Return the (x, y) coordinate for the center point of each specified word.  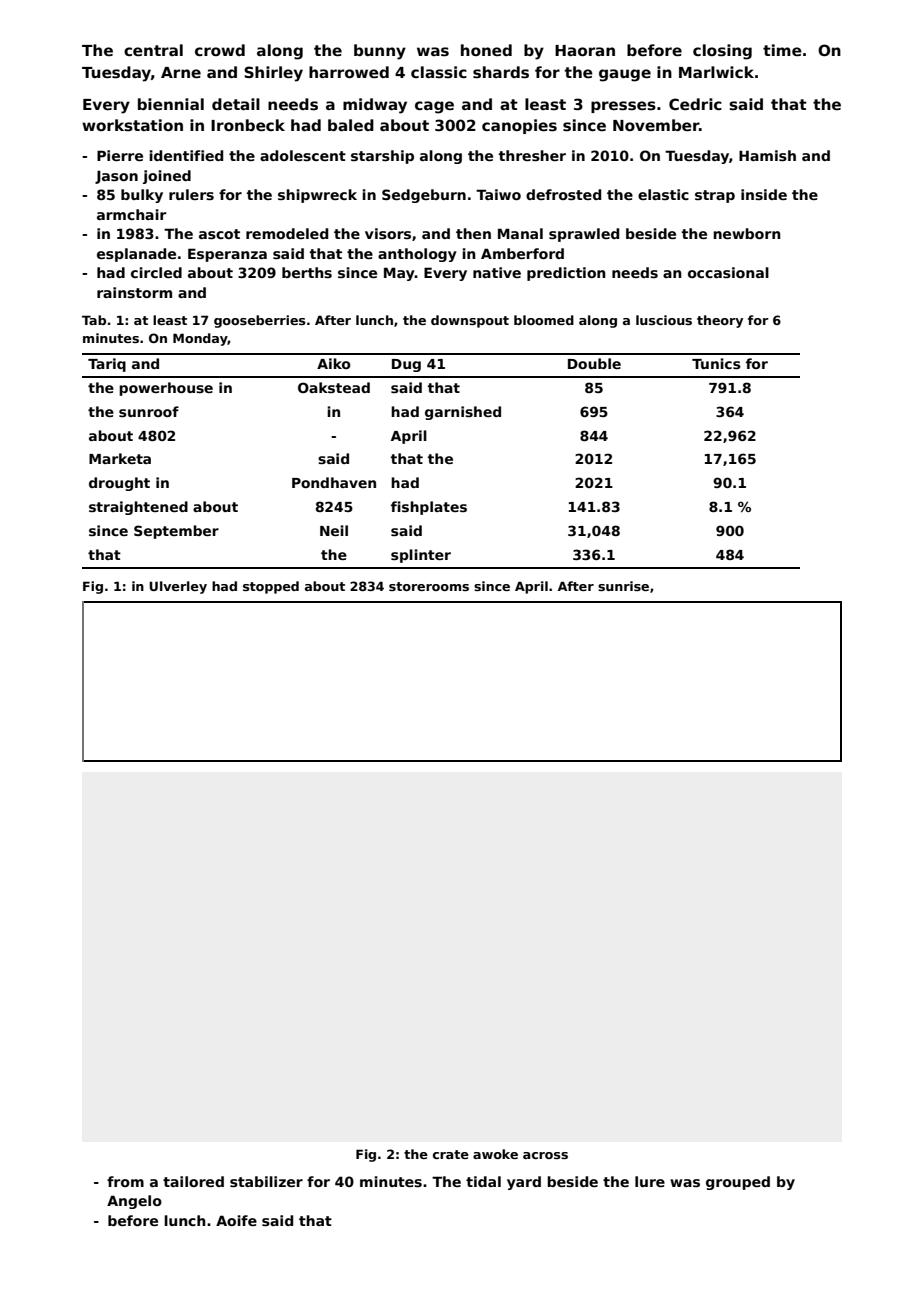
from (125, 1181)
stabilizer (266, 1181)
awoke (495, 1154)
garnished (463, 413)
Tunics (716, 363)
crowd (220, 50)
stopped (271, 587)
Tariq (107, 365)
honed (486, 50)
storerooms (429, 586)
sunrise (623, 586)
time (782, 50)
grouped (738, 1183)
